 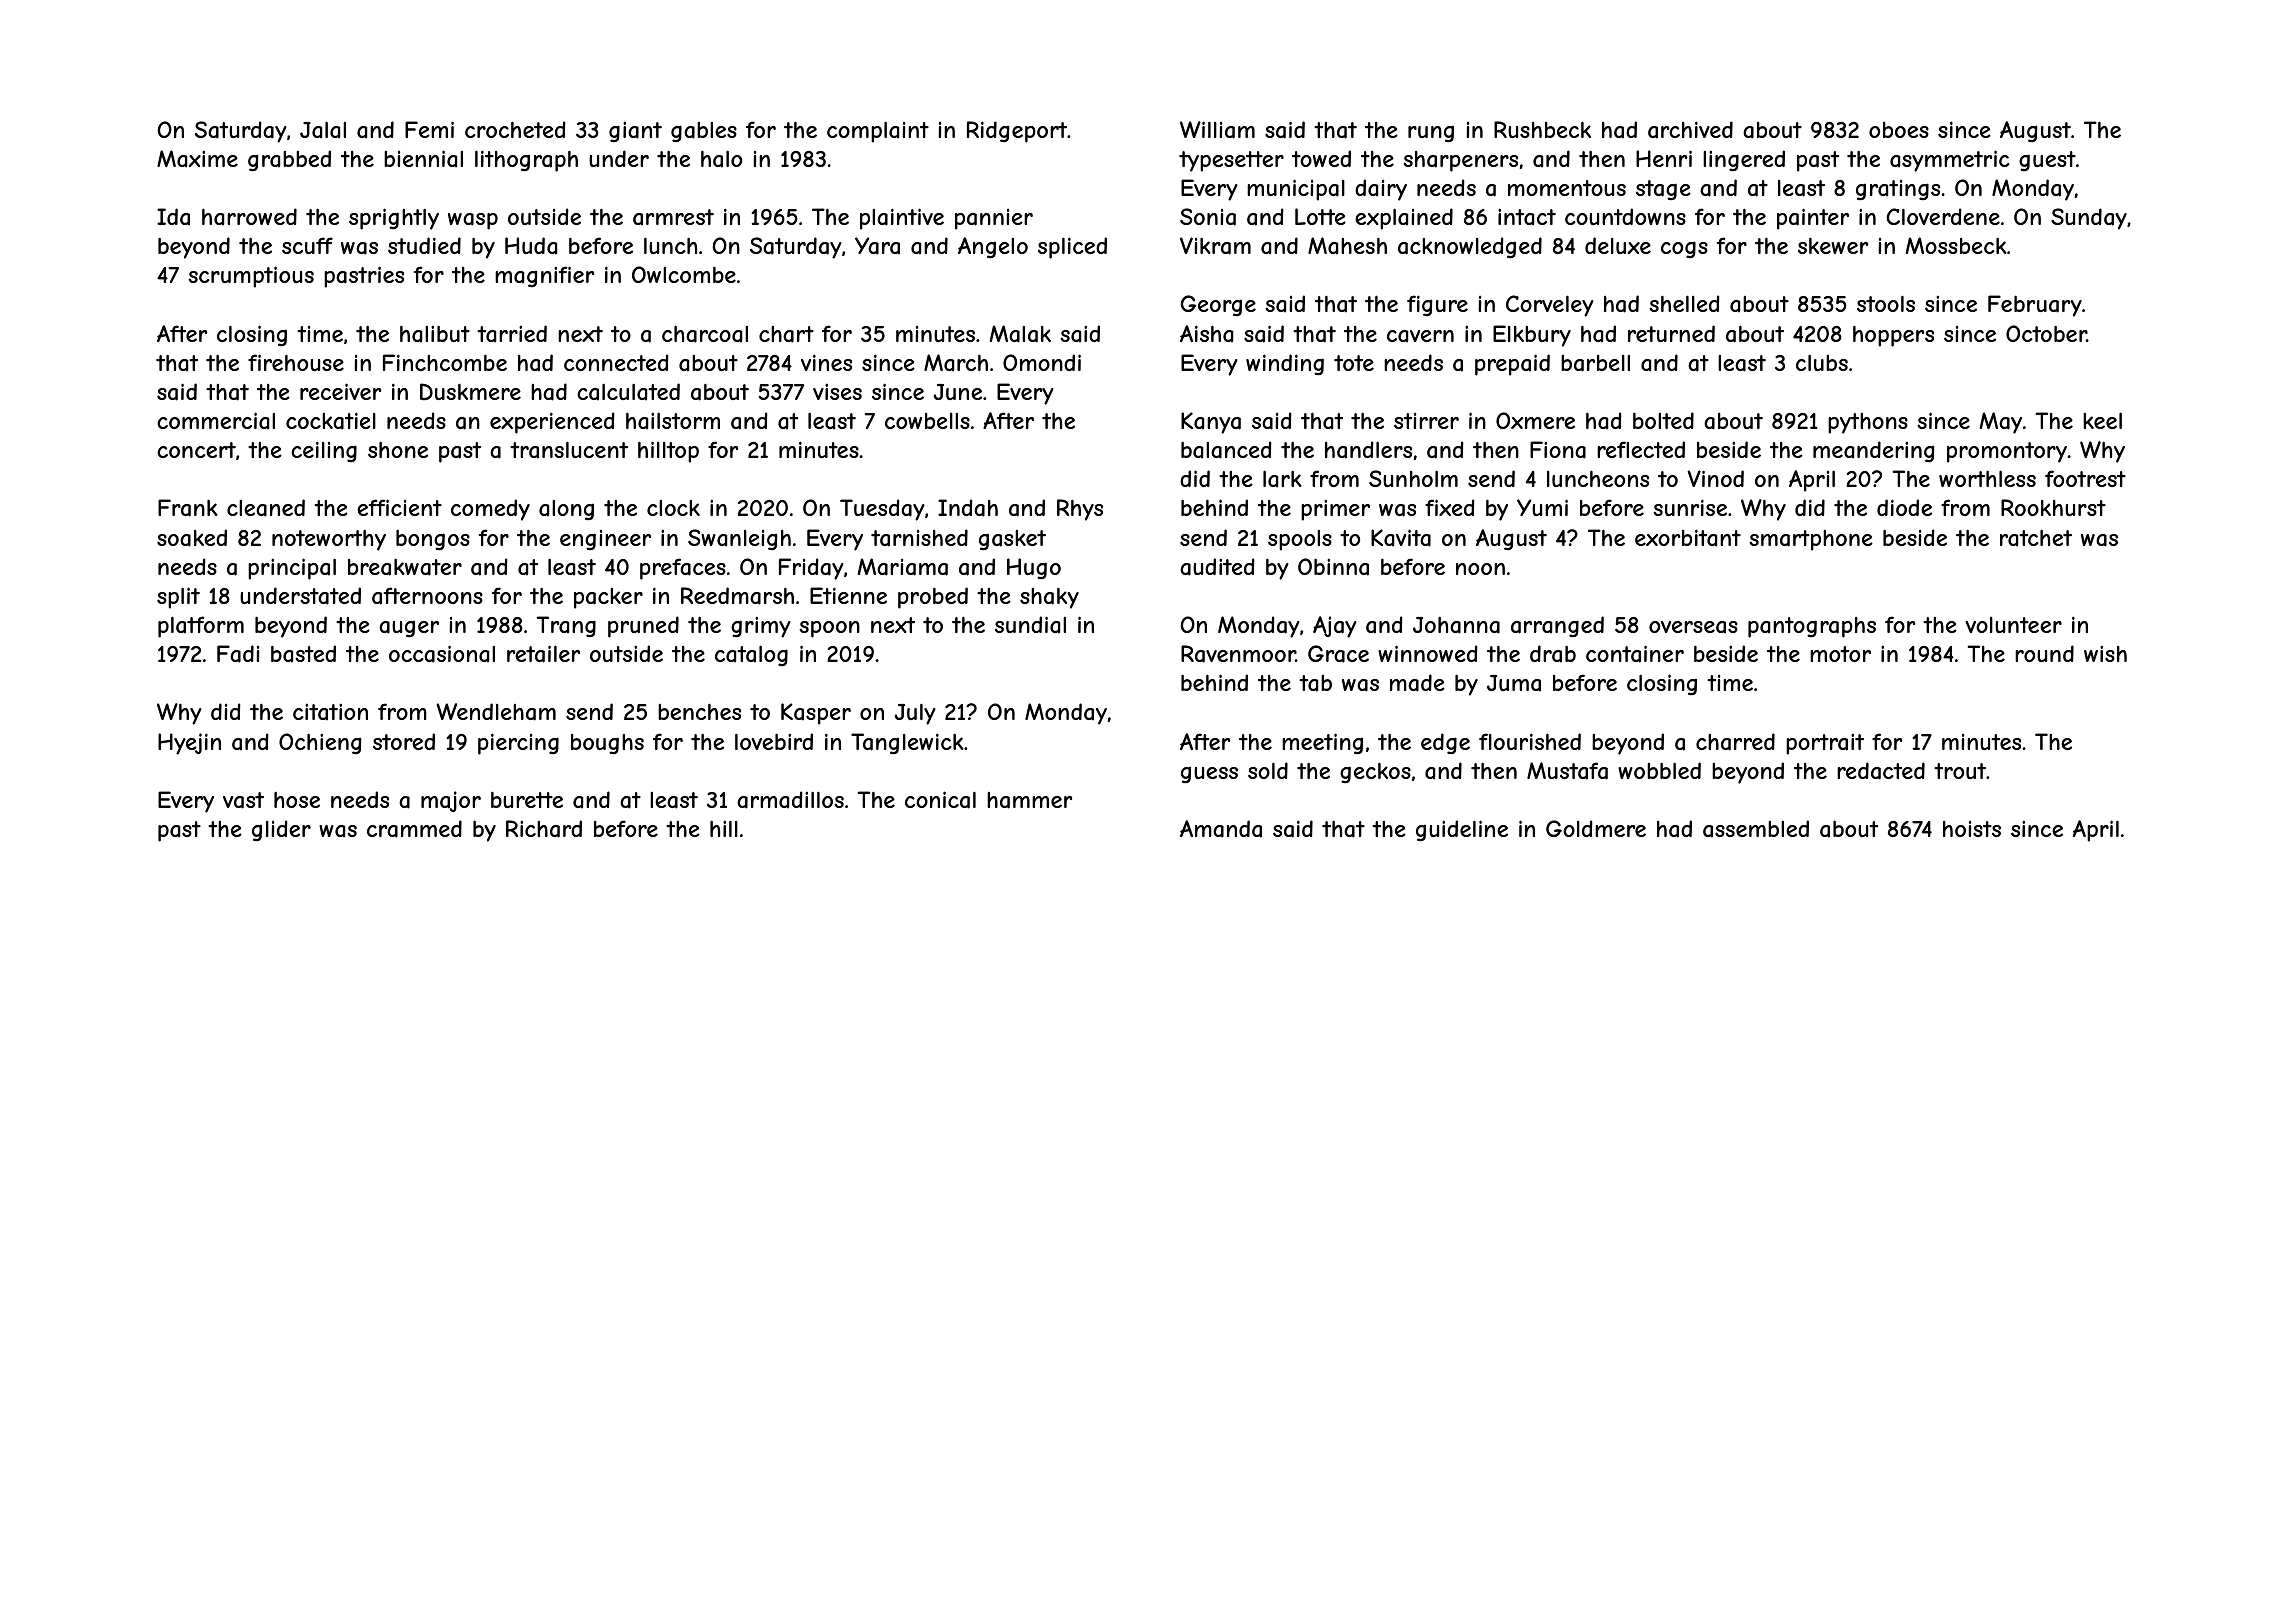 What do you see at coordinates (323, 130) in the image?
I see `Jalal` at bounding box center [323, 130].
